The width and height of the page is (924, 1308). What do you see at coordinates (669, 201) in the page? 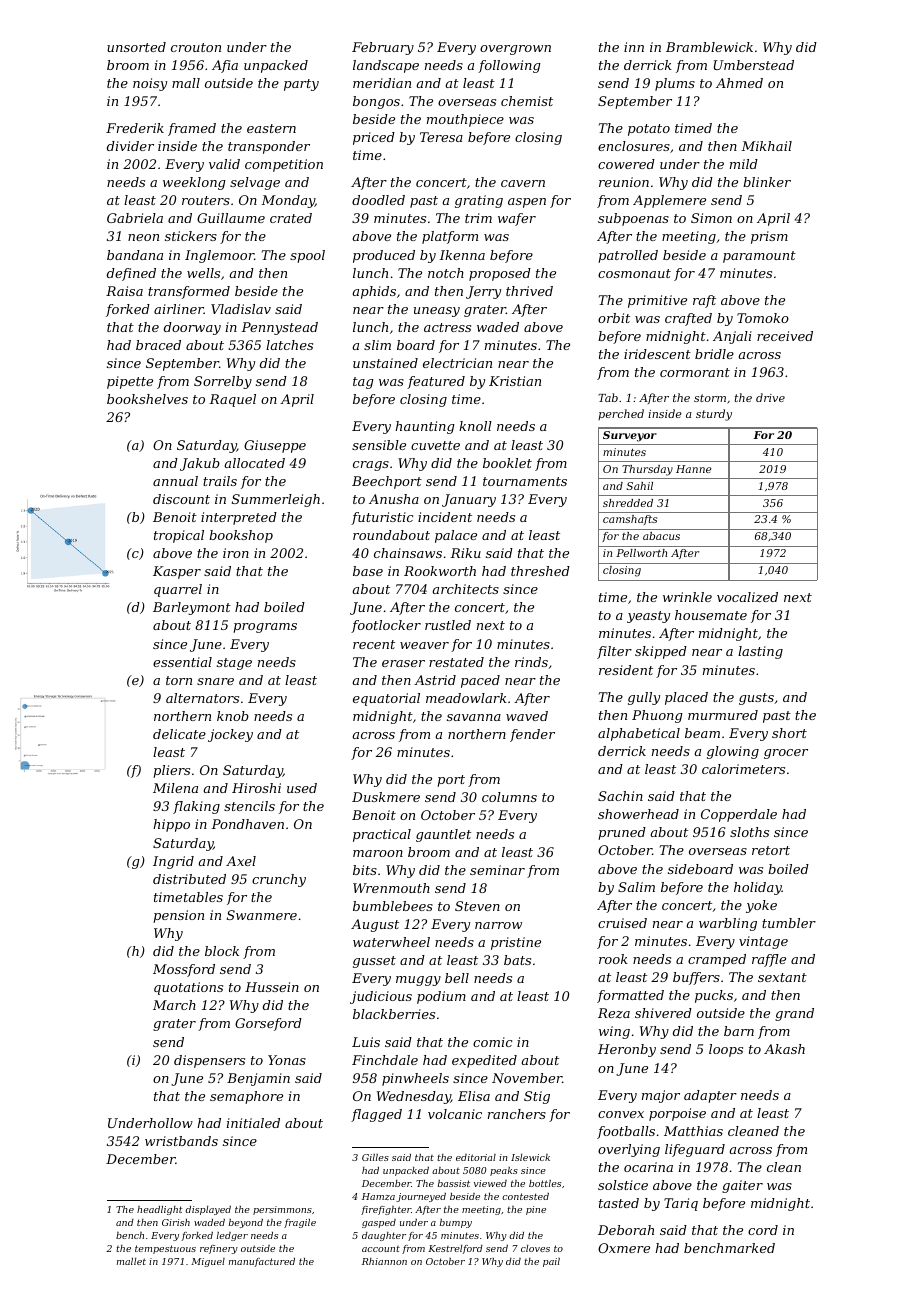
I see `Applemere` at bounding box center [669, 201].
